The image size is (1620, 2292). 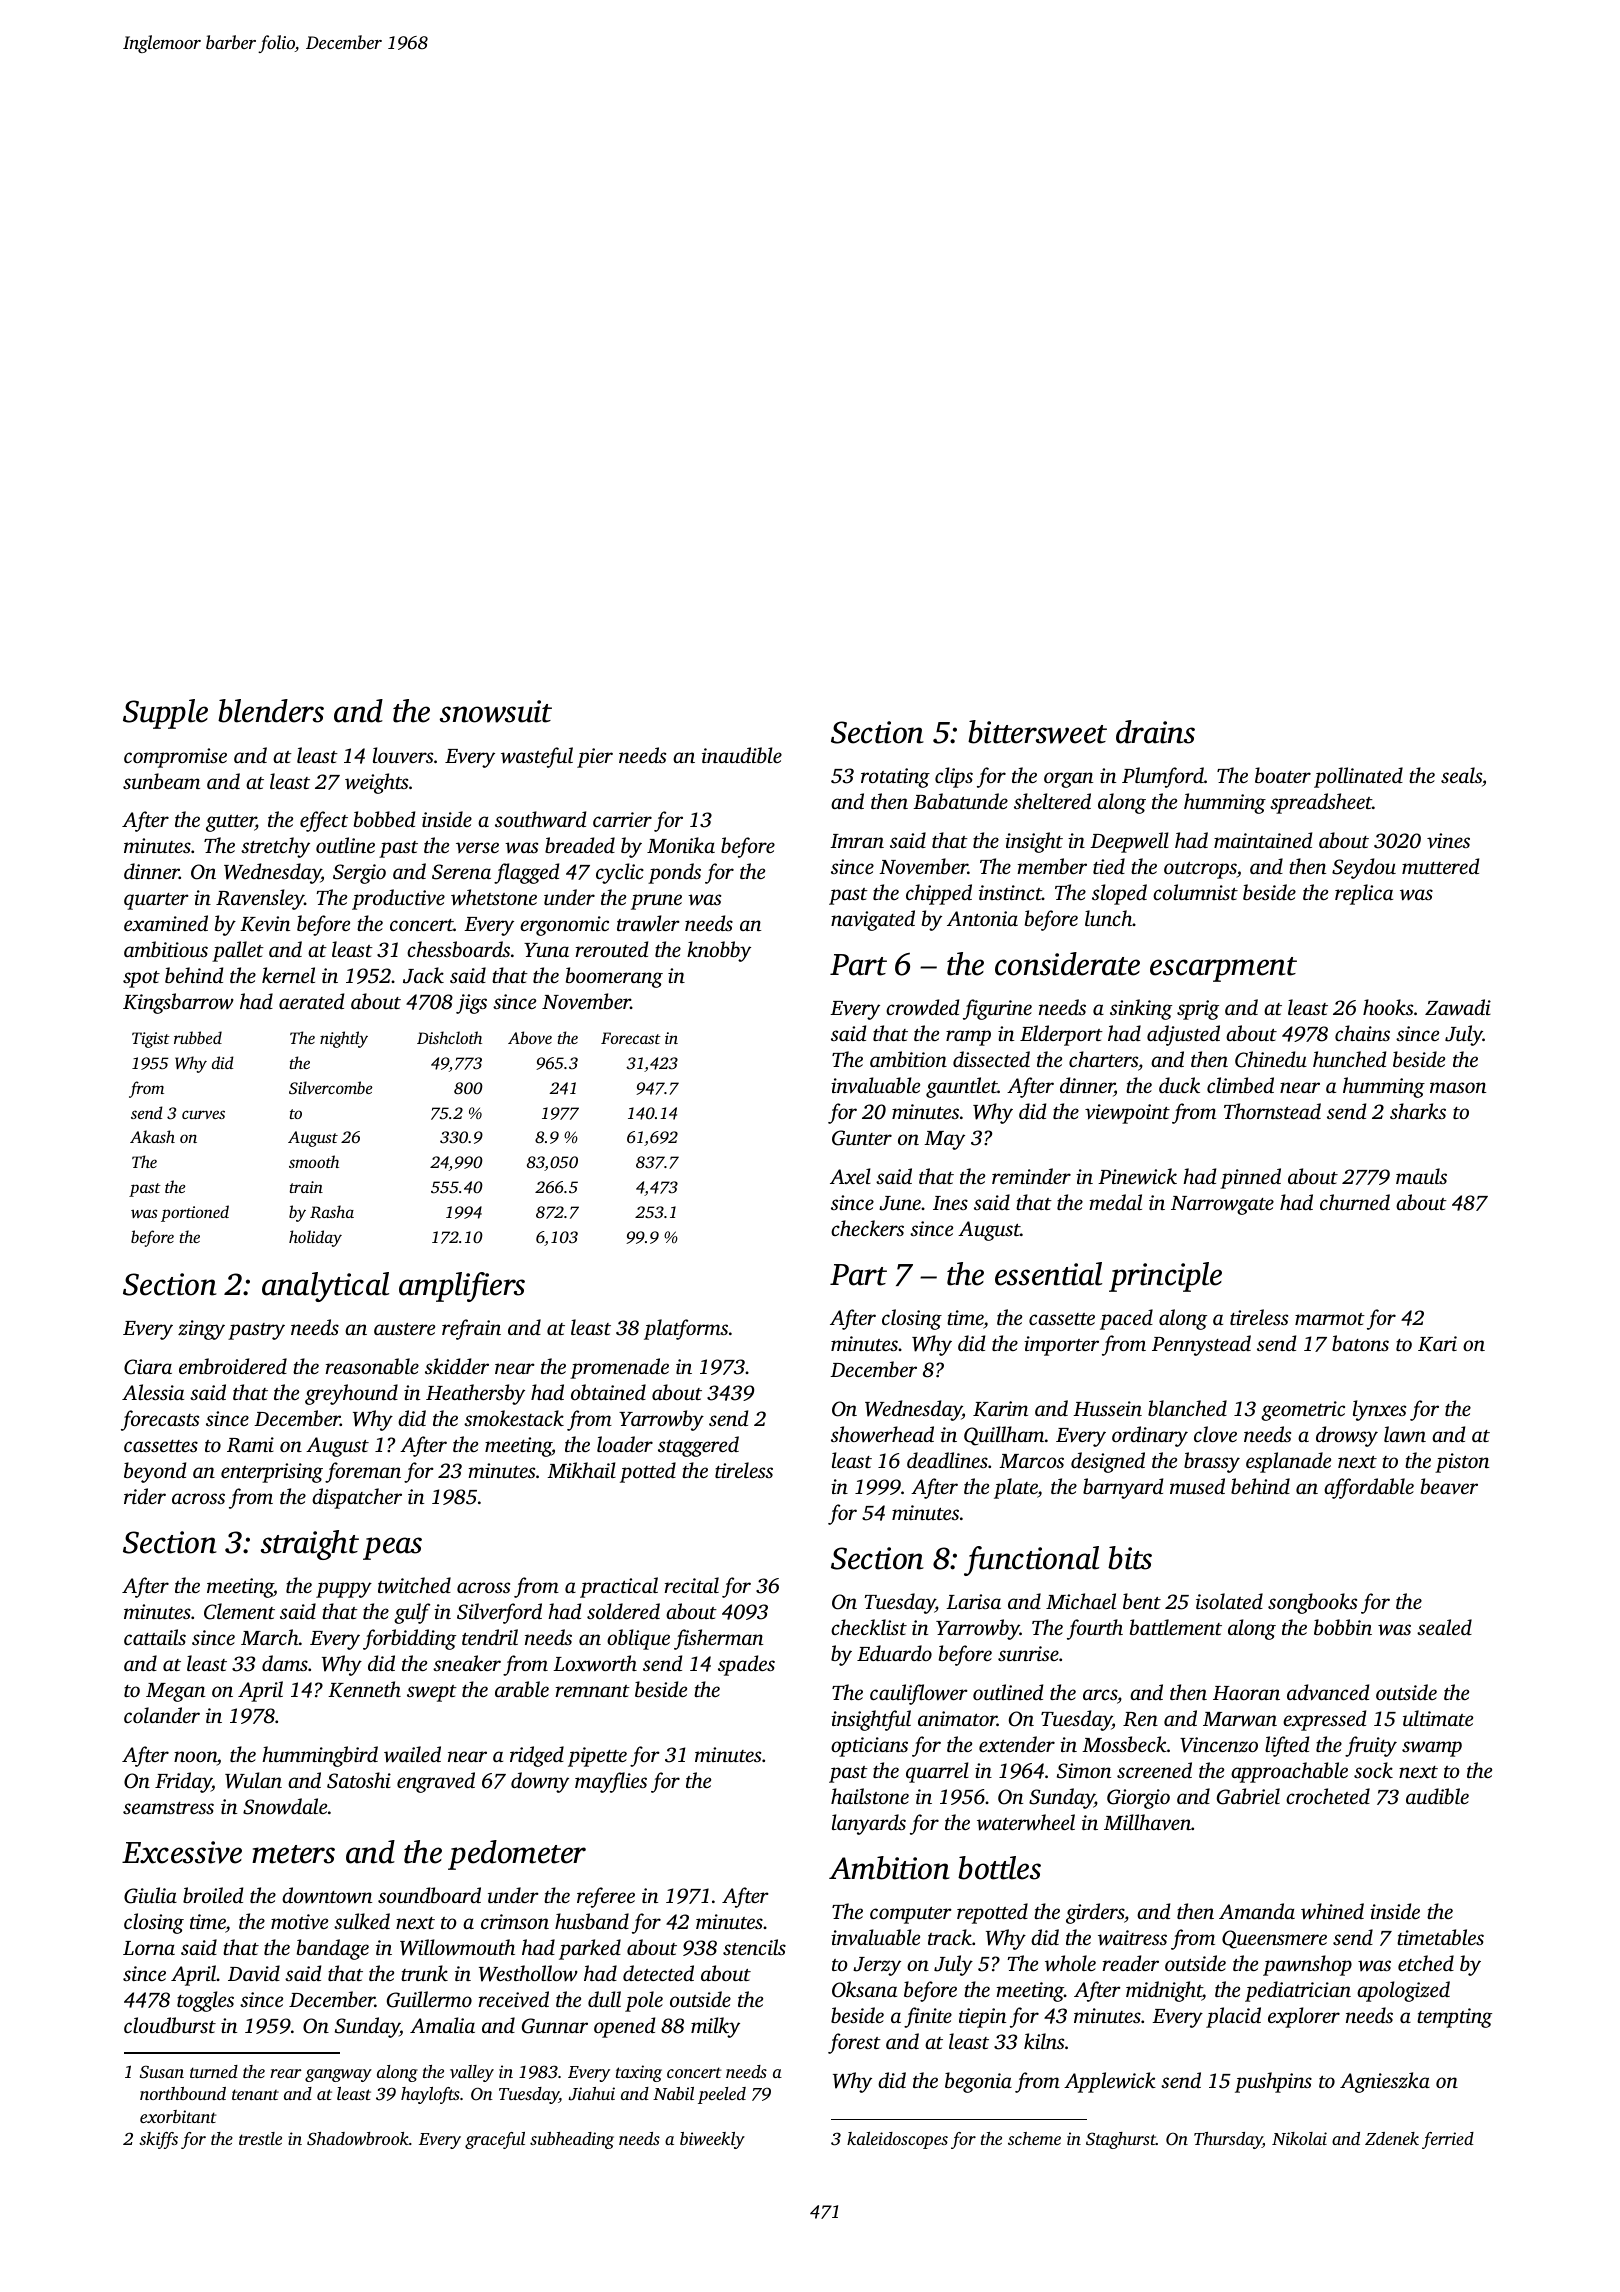 What do you see at coordinates (1155, 732) in the screenshot?
I see `drains` at bounding box center [1155, 732].
